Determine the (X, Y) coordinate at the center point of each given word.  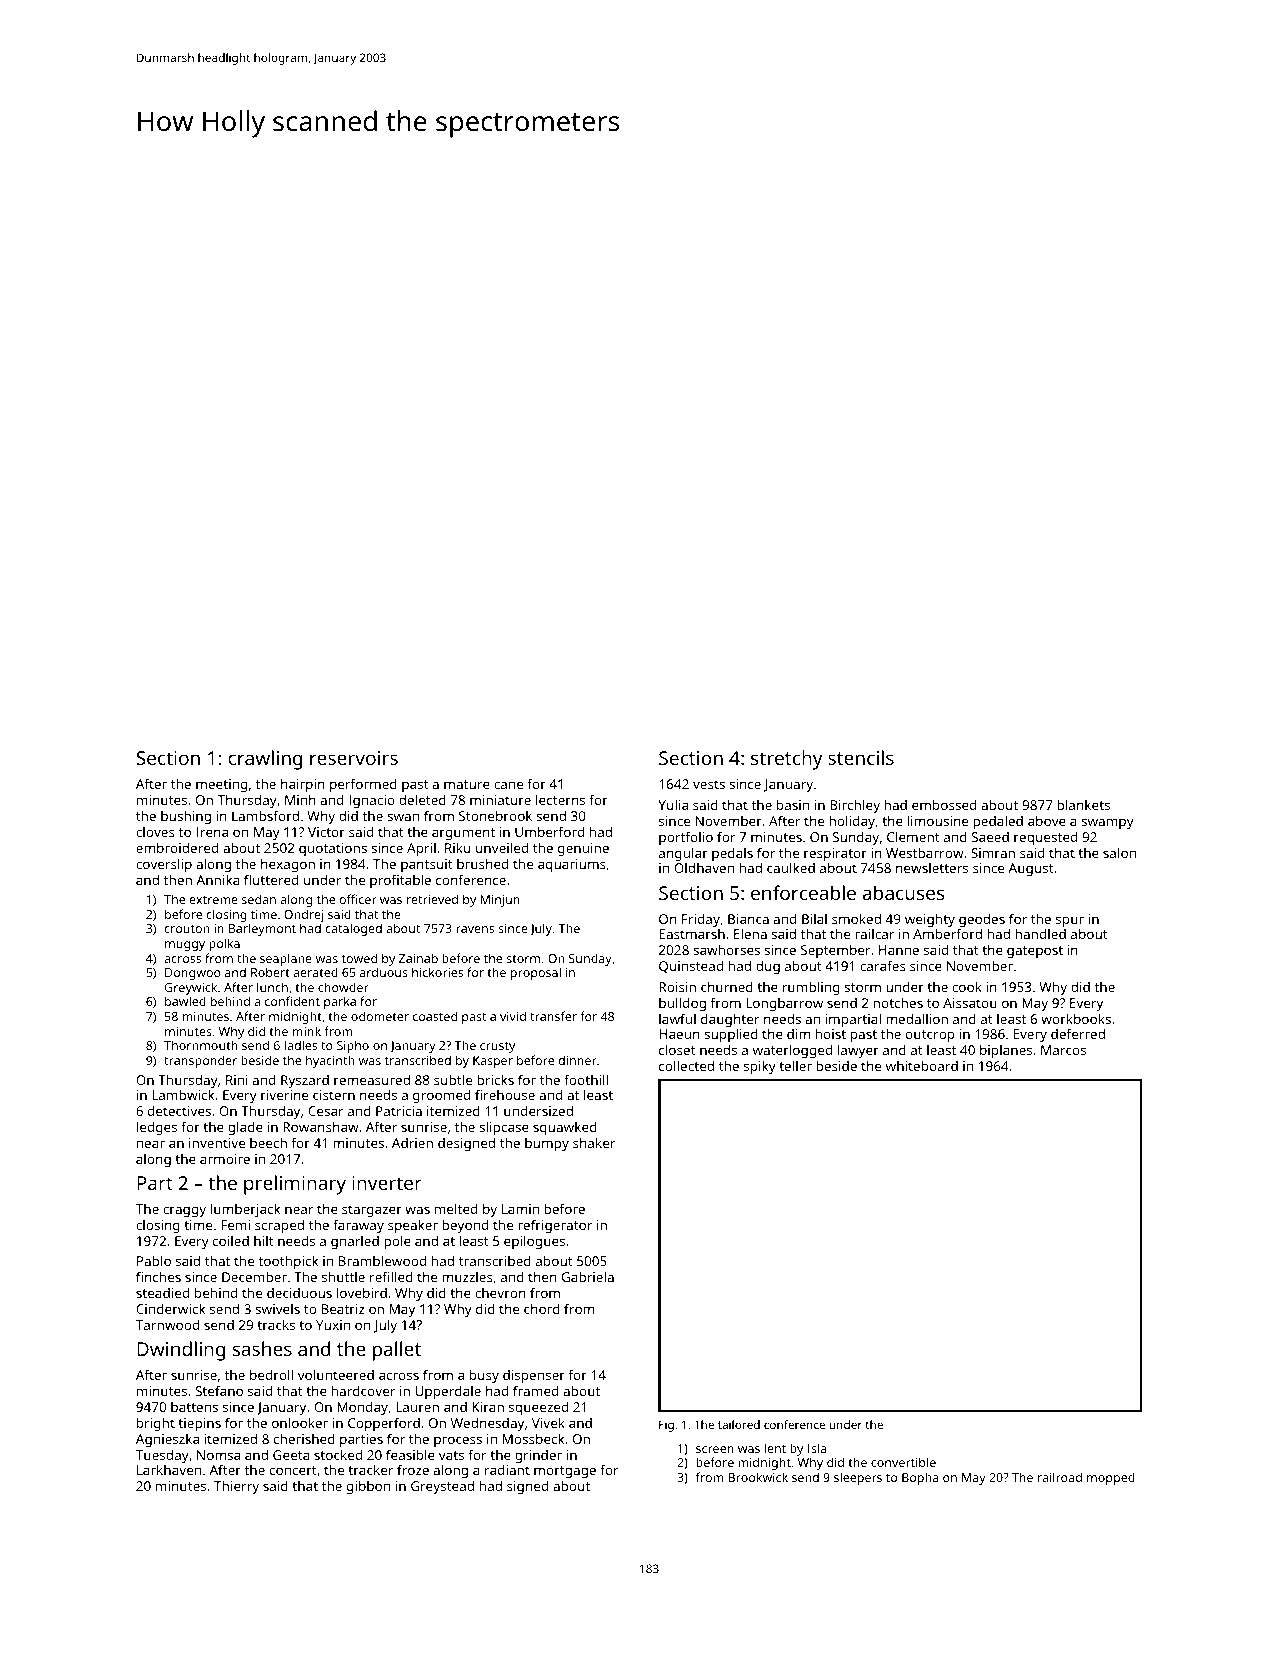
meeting (221, 785)
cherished (304, 1438)
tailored (739, 1424)
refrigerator (555, 1226)
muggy (185, 946)
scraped (279, 1226)
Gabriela (588, 1276)
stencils (861, 757)
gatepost (1035, 952)
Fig (666, 1426)
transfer (553, 1016)
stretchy (786, 760)
